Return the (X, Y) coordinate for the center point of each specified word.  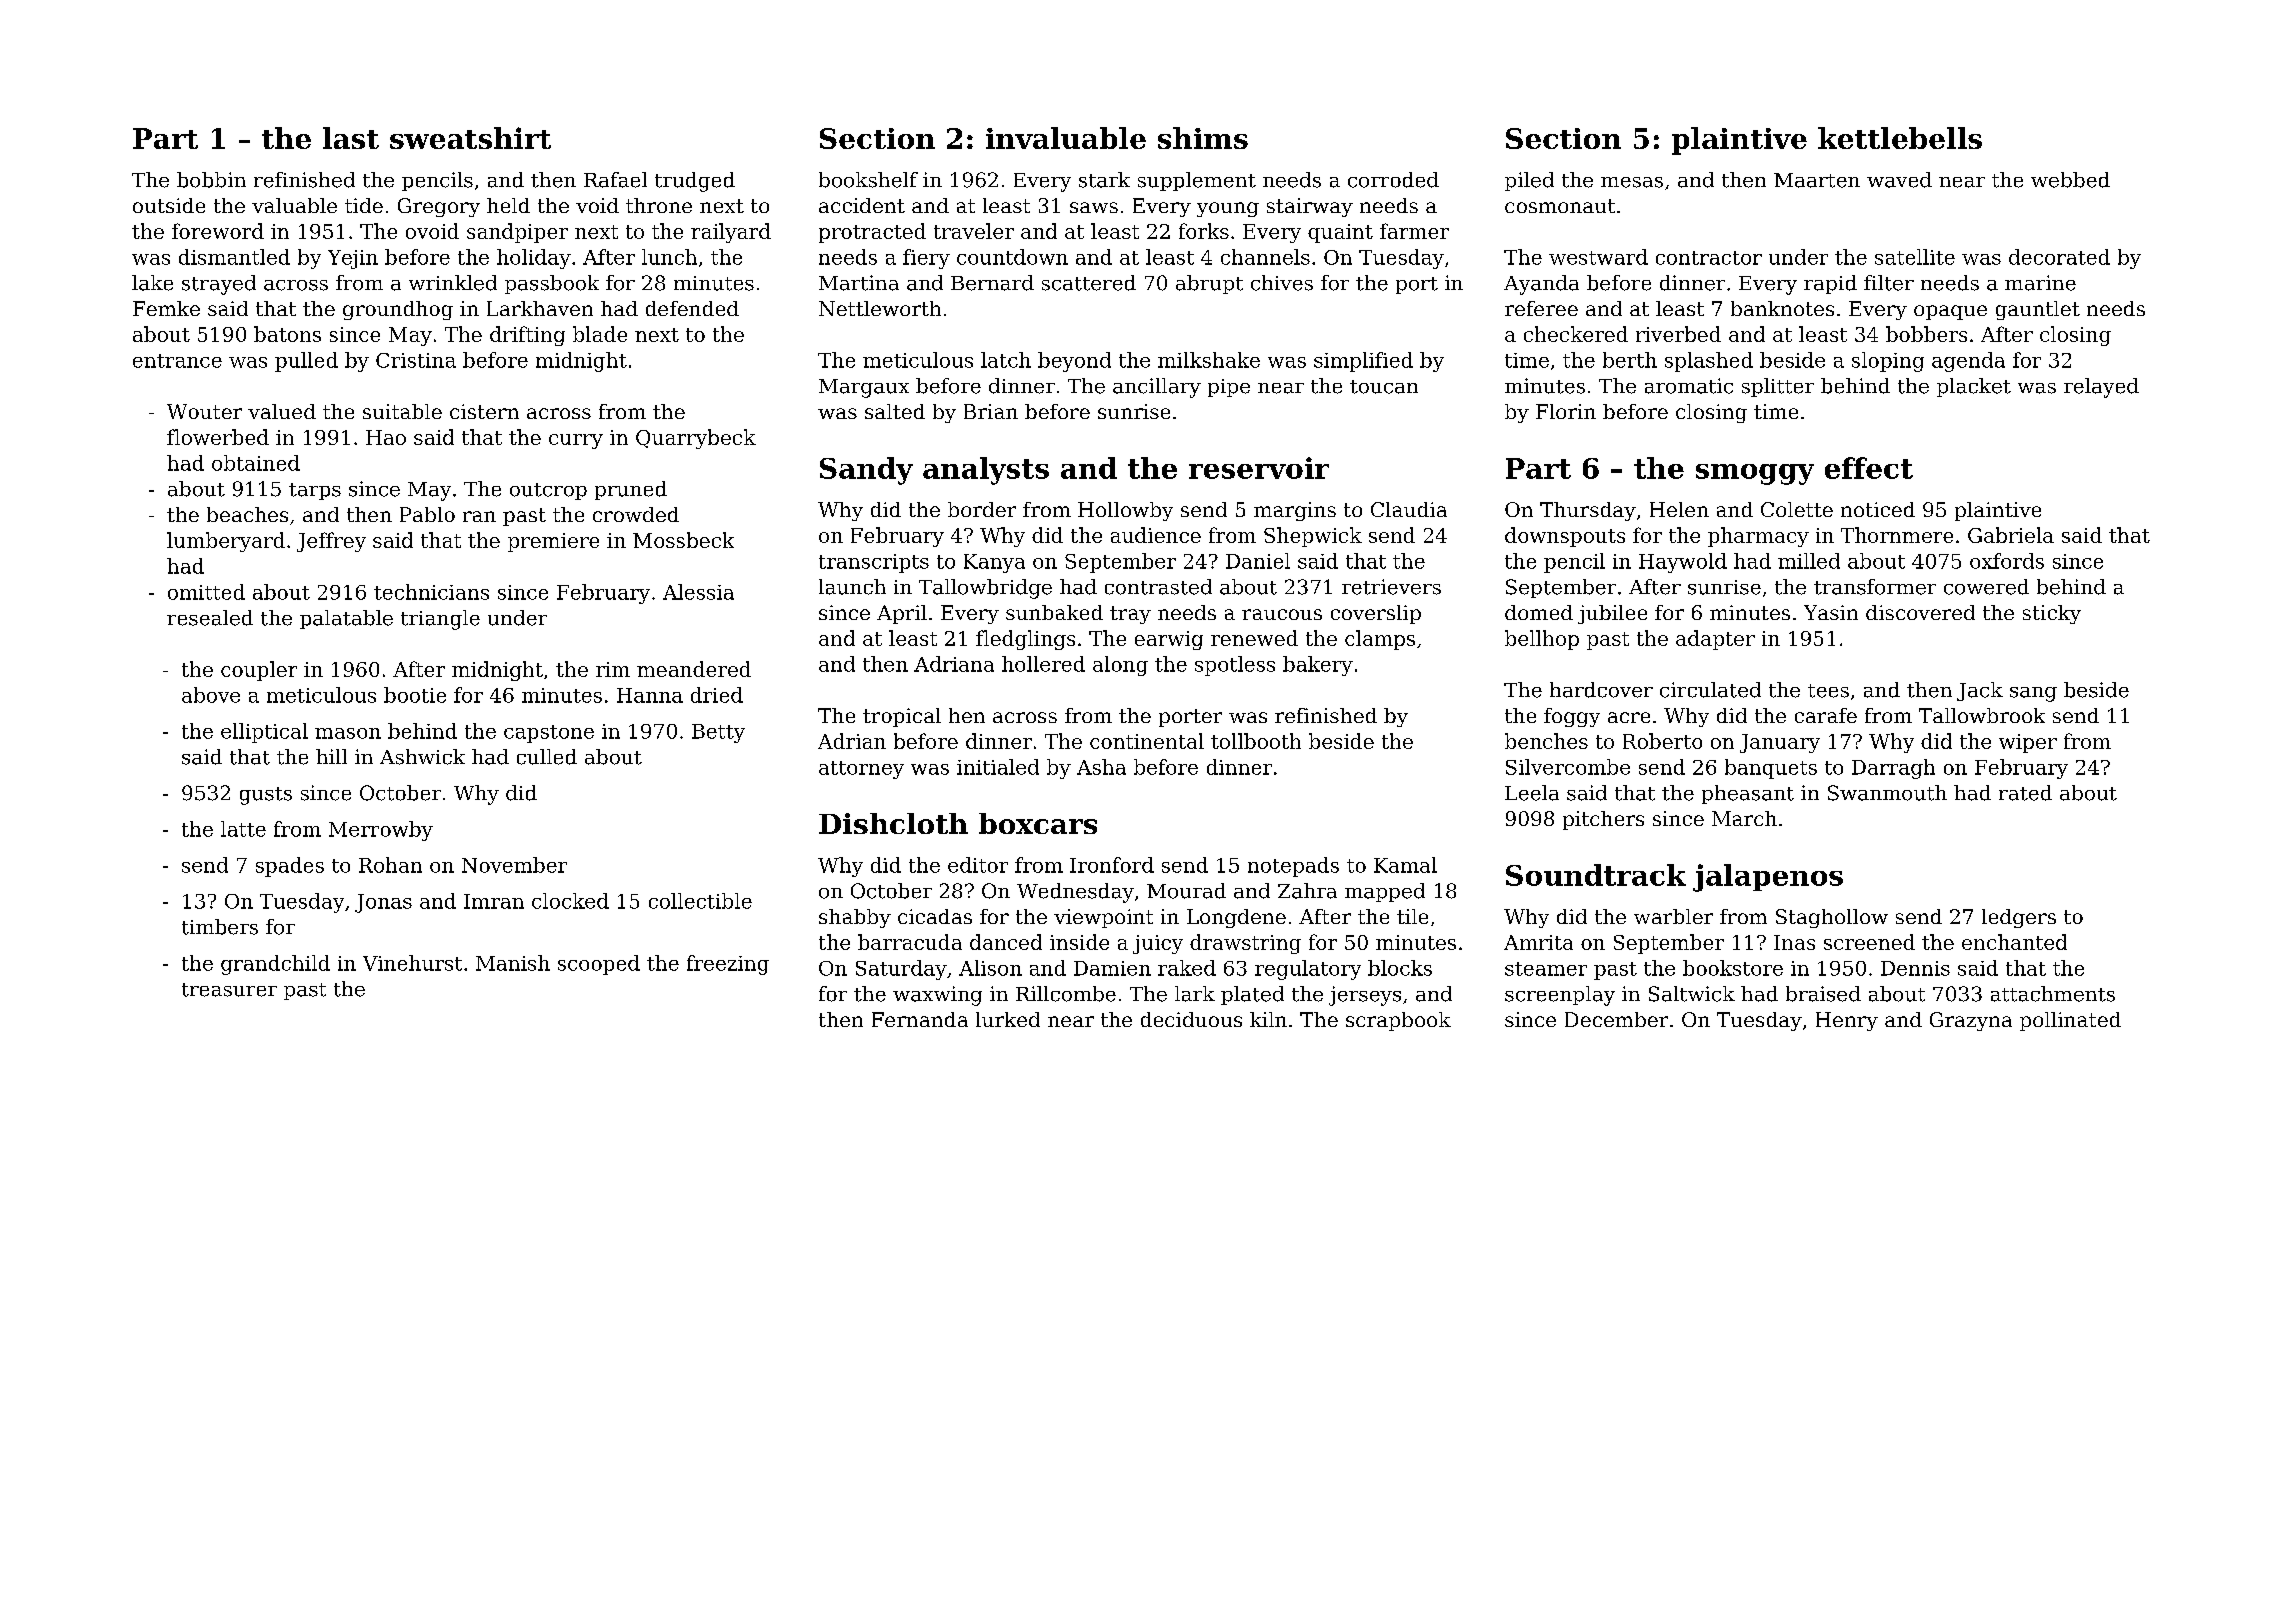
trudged (695, 182)
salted (895, 411)
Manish (513, 963)
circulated (1710, 690)
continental (1147, 741)
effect (1869, 468)
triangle (440, 620)
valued (282, 411)
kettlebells (1900, 138)
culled (547, 757)
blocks (1400, 968)
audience (1156, 535)
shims (1203, 138)
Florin (1566, 411)
